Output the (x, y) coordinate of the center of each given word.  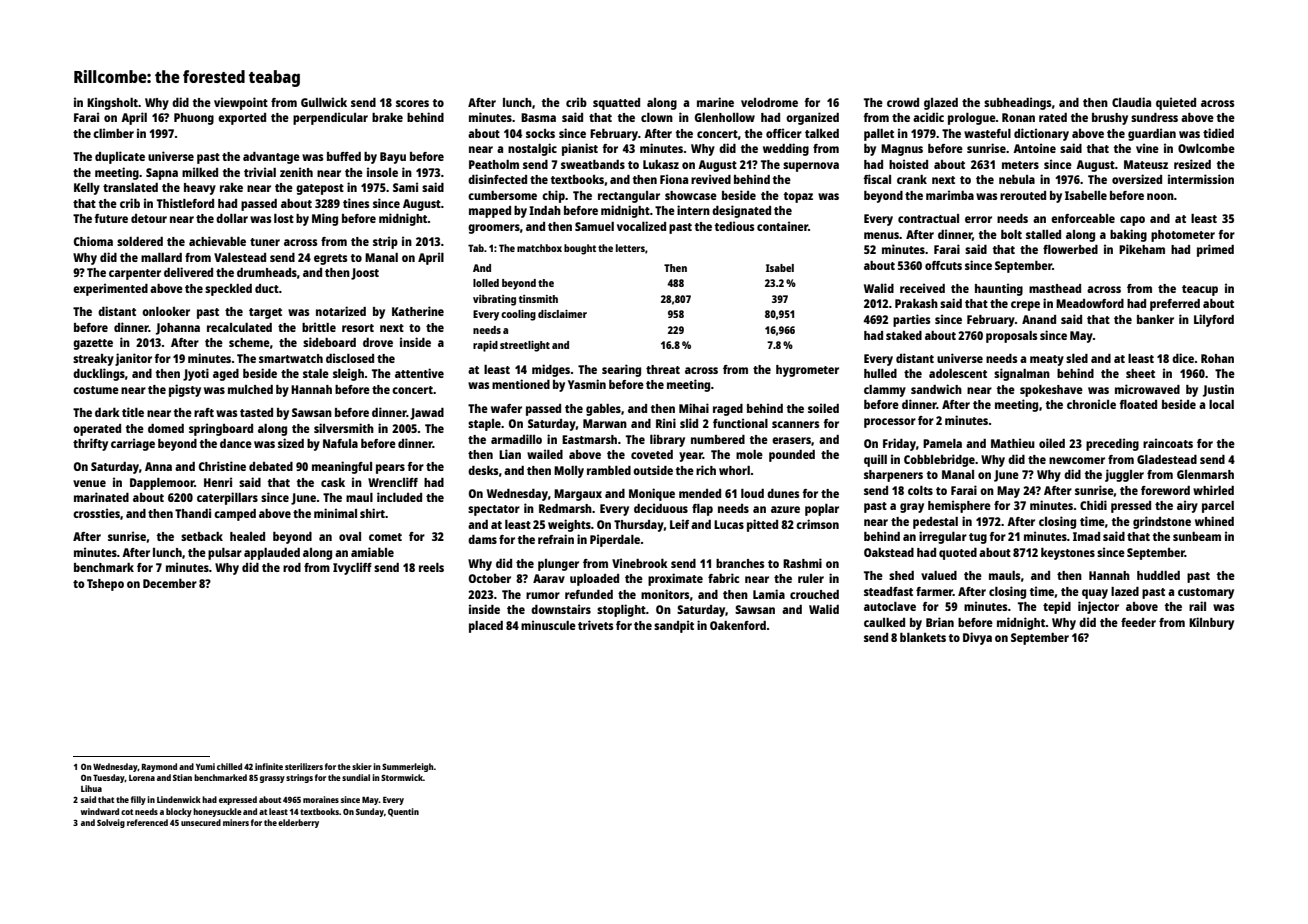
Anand (1039, 319)
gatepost (320, 189)
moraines (321, 799)
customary (1206, 593)
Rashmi (802, 563)
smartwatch (291, 358)
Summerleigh (408, 767)
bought (580, 249)
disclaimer (562, 314)
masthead (1055, 288)
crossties (96, 513)
